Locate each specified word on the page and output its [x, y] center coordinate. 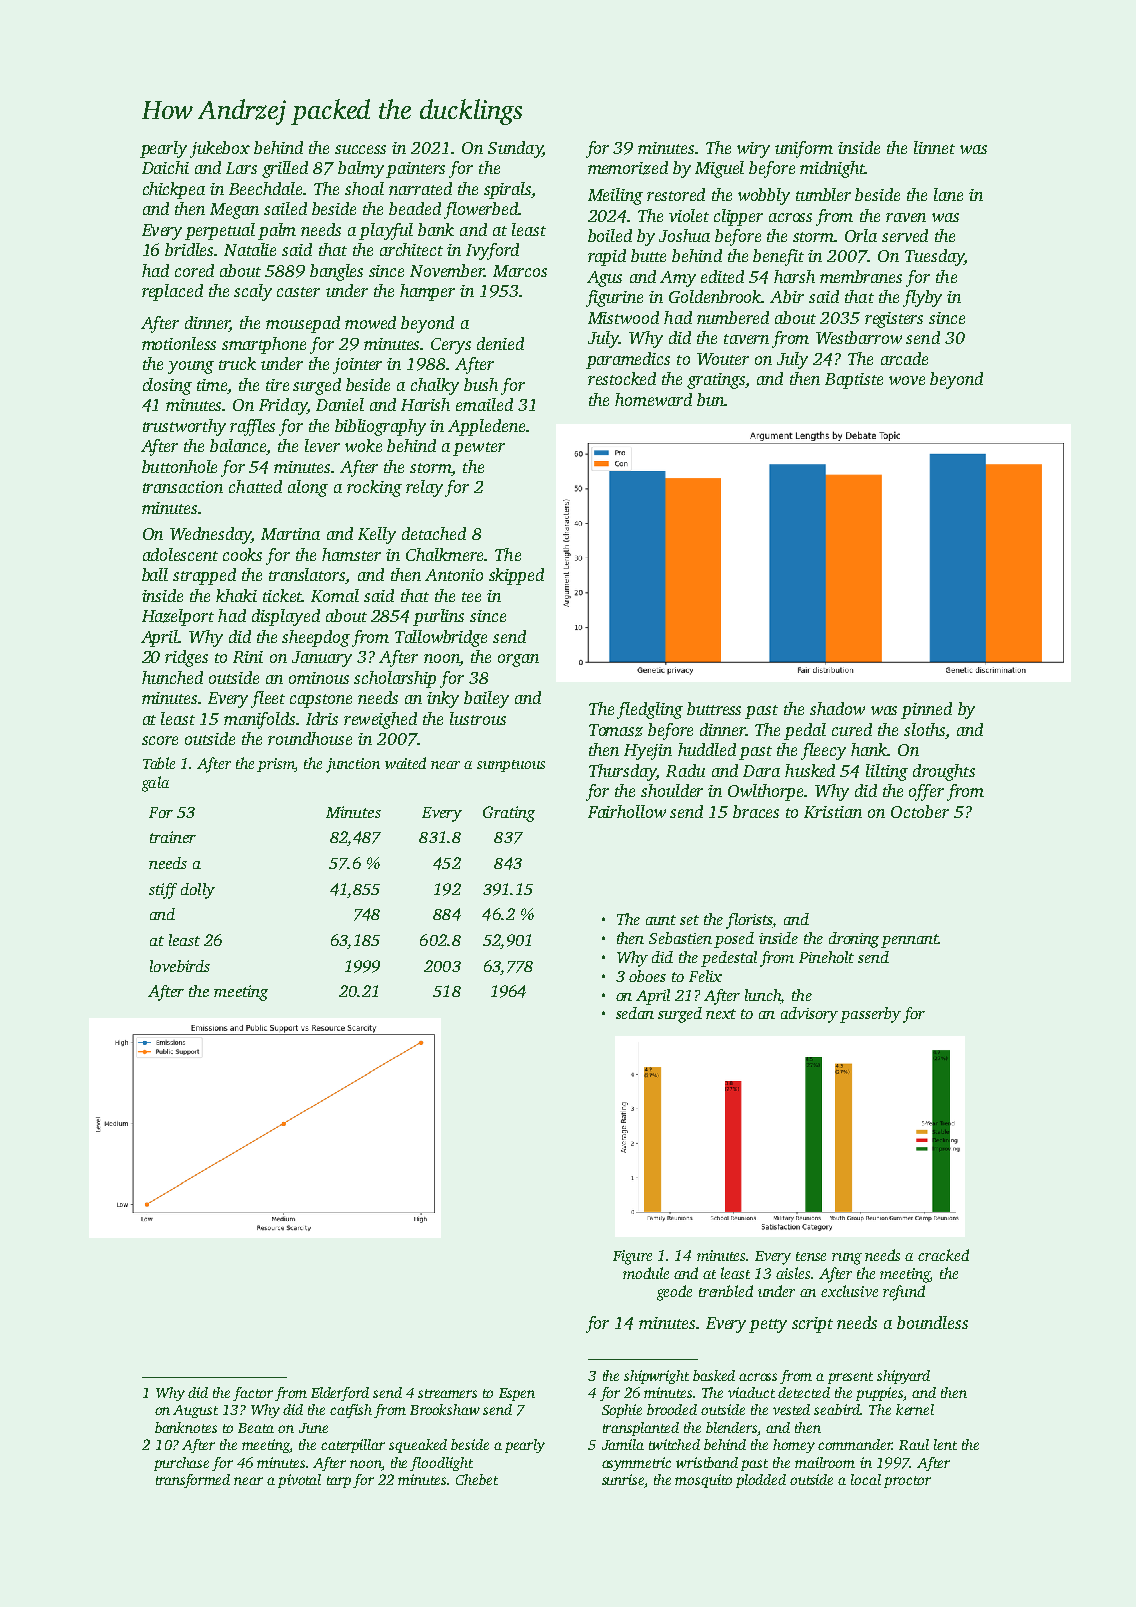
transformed [193, 1481]
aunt [661, 920]
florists [749, 921]
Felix [705, 976]
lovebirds [180, 966]
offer [926, 792]
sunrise [623, 1479]
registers [894, 320]
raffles [252, 427]
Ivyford [492, 251]
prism [276, 765]
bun [711, 399]
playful [386, 231]
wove [907, 380]
